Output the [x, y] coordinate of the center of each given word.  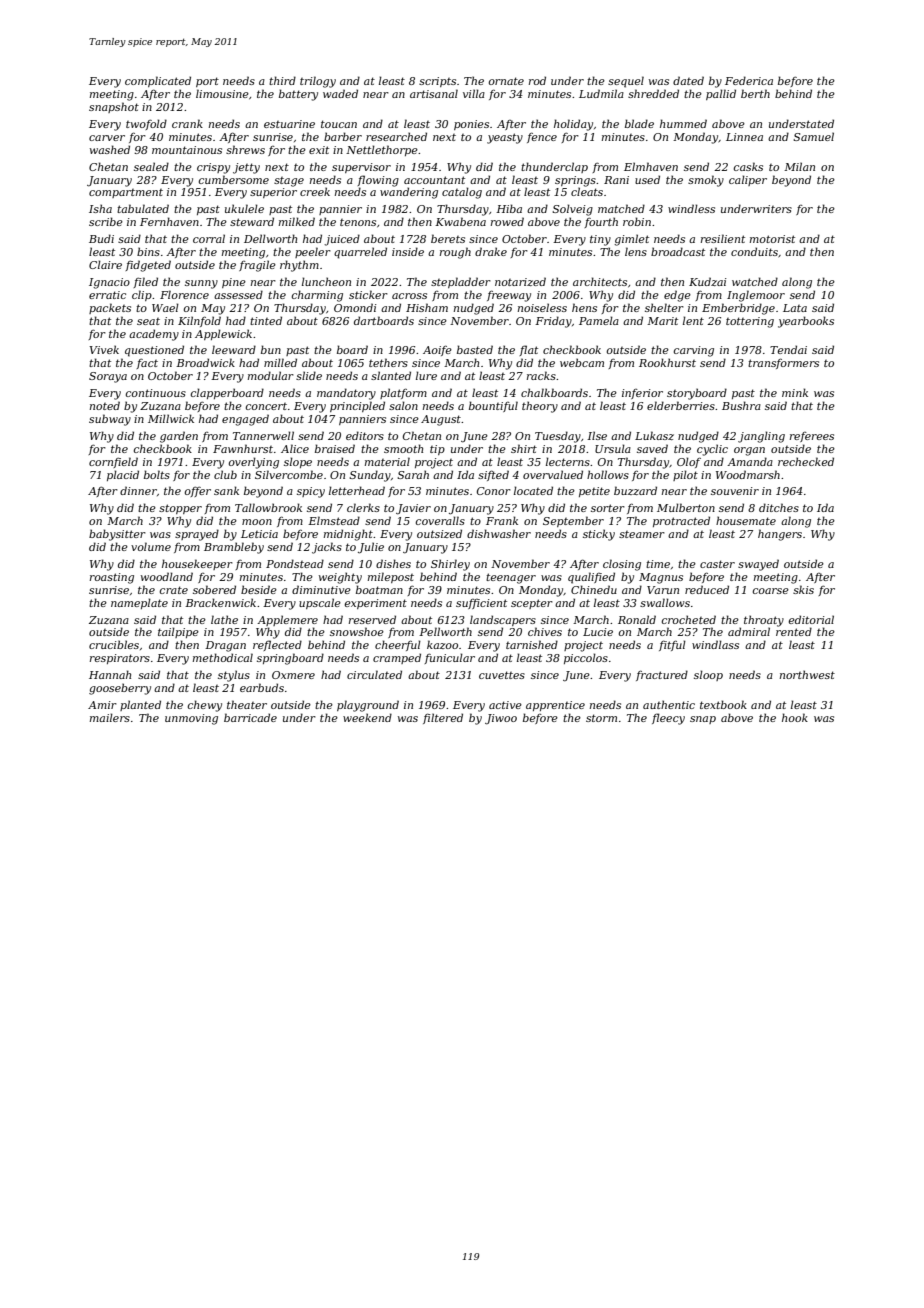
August [441, 420]
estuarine [289, 124]
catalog [462, 193]
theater [247, 704]
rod [537, 80]
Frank [502, 520]
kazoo [442, 644]
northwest [807, 674]
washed [110, 149]
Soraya [108, 377]
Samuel [813, 136]
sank [226, 490]
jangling [761, 437]
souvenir [735, 491]
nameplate [139, 603]
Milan [799, 166]
